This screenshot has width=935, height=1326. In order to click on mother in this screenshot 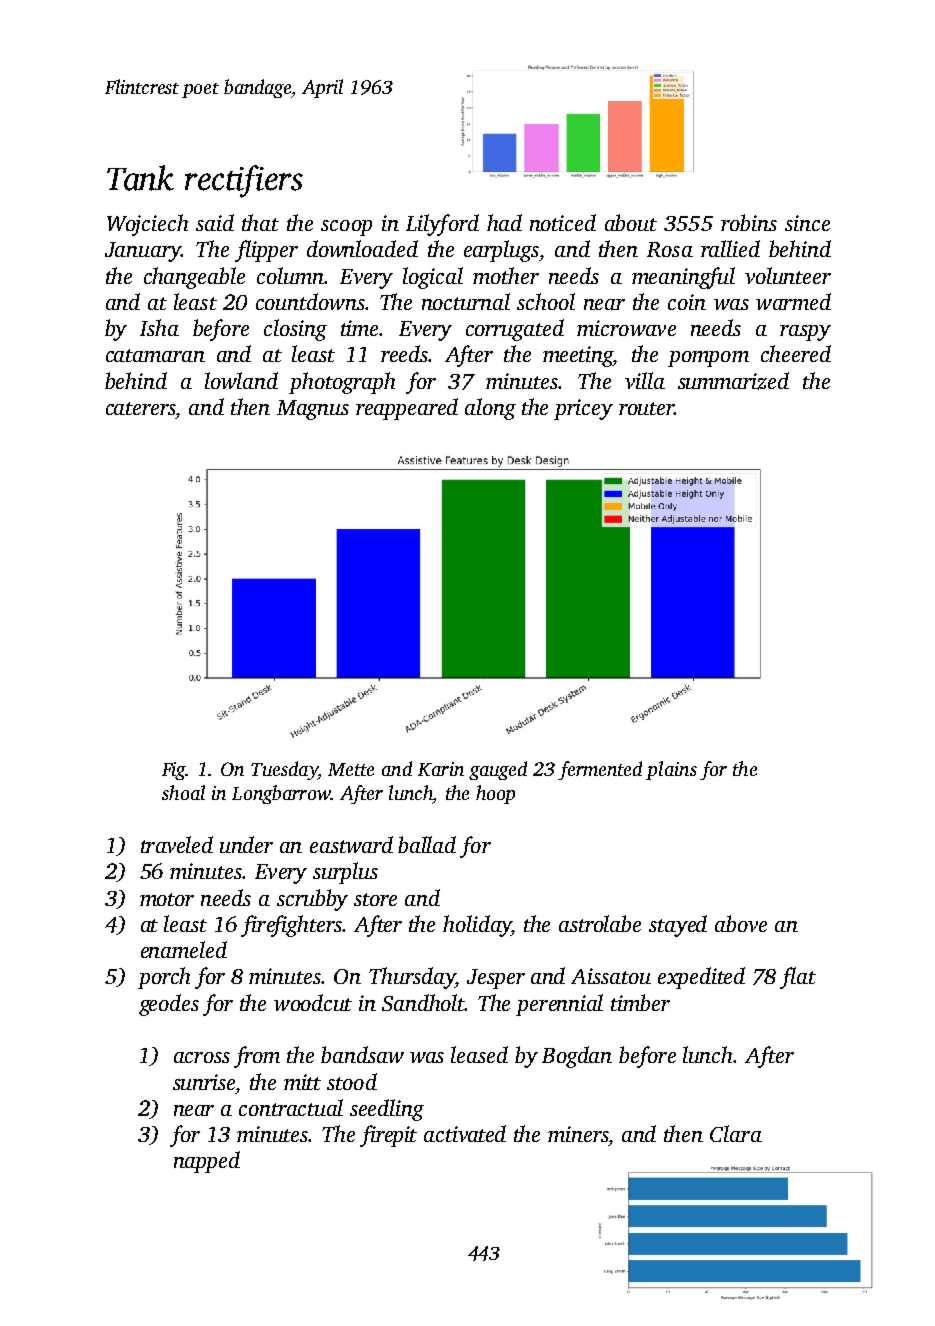, I will do `click(506, 275)`.
